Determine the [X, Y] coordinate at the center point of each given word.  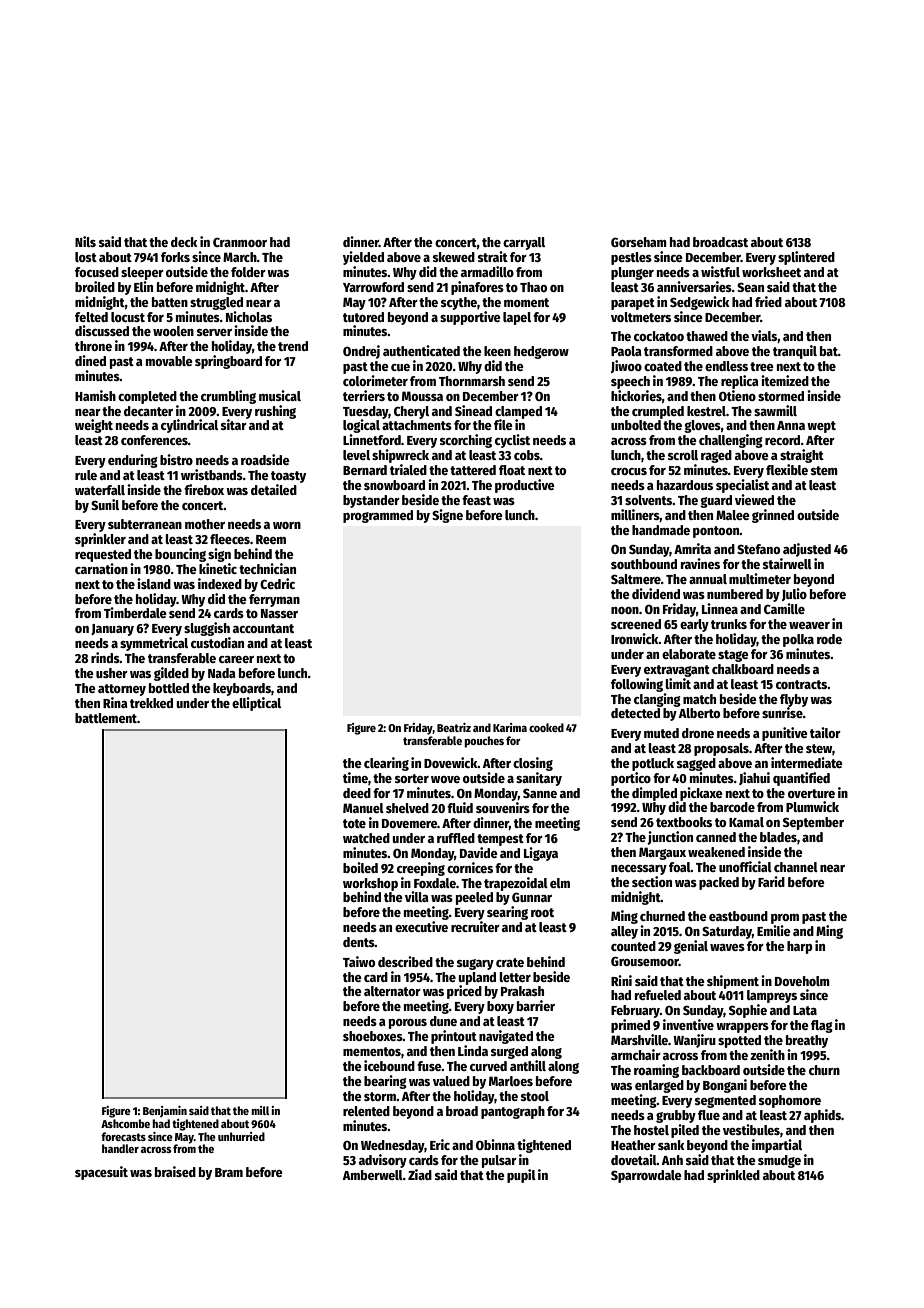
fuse [429, 1066]
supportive [470, 318]
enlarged [659, 1086]
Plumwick [812, 806]
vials [764, 336]
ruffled [456, 838]
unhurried [241, 1136]
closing [533, 764]
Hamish [95, 395]
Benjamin [165, 1111]
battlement [106, 718]
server [214, 332]
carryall [524, 243]
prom [785, 919]
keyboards [242, 689]
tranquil [795, 352]
